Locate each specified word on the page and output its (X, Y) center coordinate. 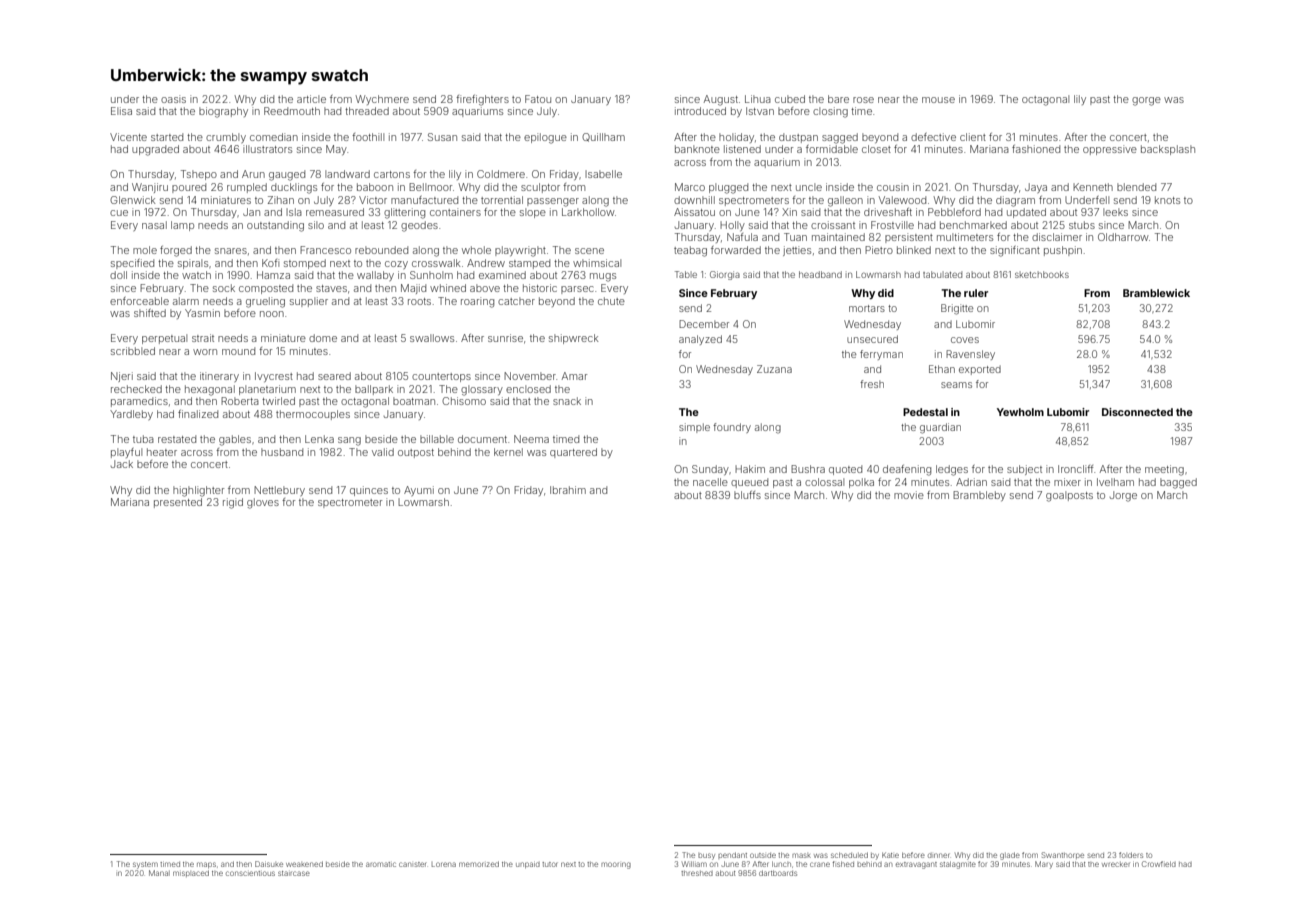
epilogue (545, 138)
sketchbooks (1042, 274)
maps (206, 865)
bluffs (747, 495)
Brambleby (979, 496)
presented (178, 503)
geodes (419, 226)
